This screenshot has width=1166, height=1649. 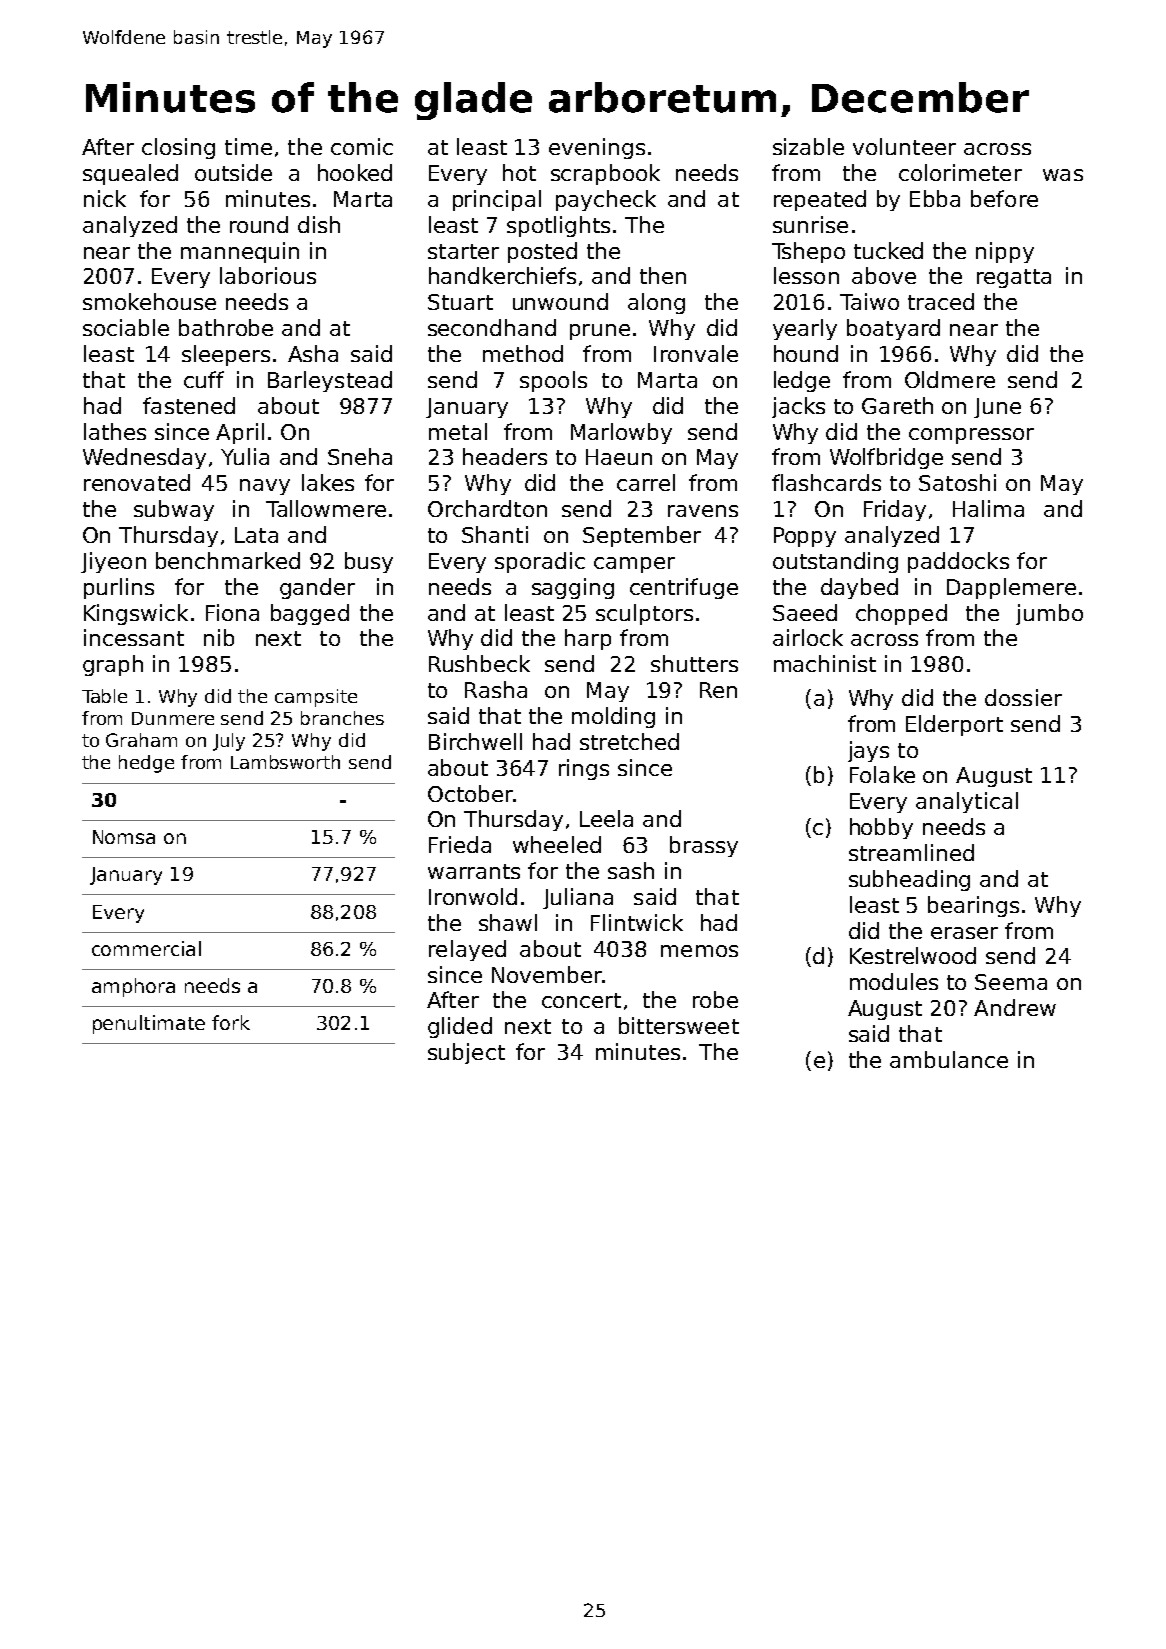 What do you see at coordinates (126, 327) in the screenshot?
I see `sociable` at bounding box center [126, 327].
